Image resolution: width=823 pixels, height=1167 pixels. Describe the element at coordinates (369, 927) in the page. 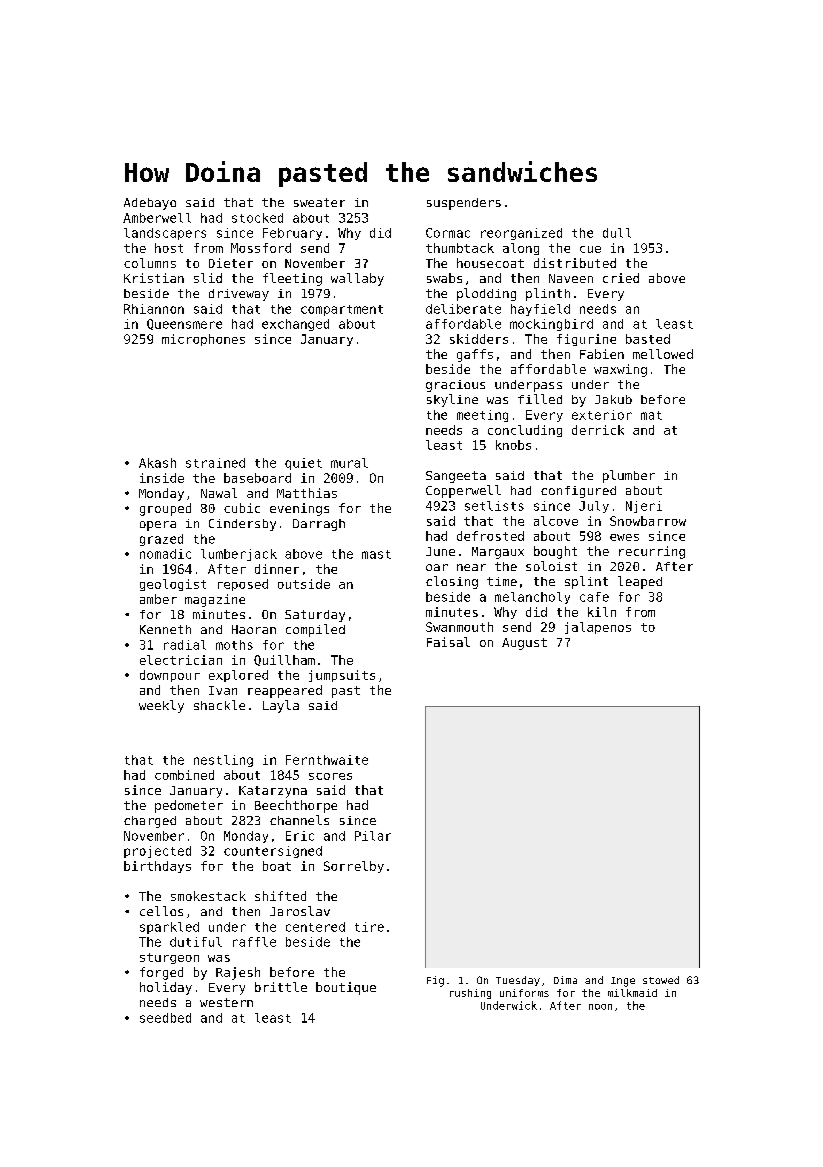

I see `tire` at that location.
